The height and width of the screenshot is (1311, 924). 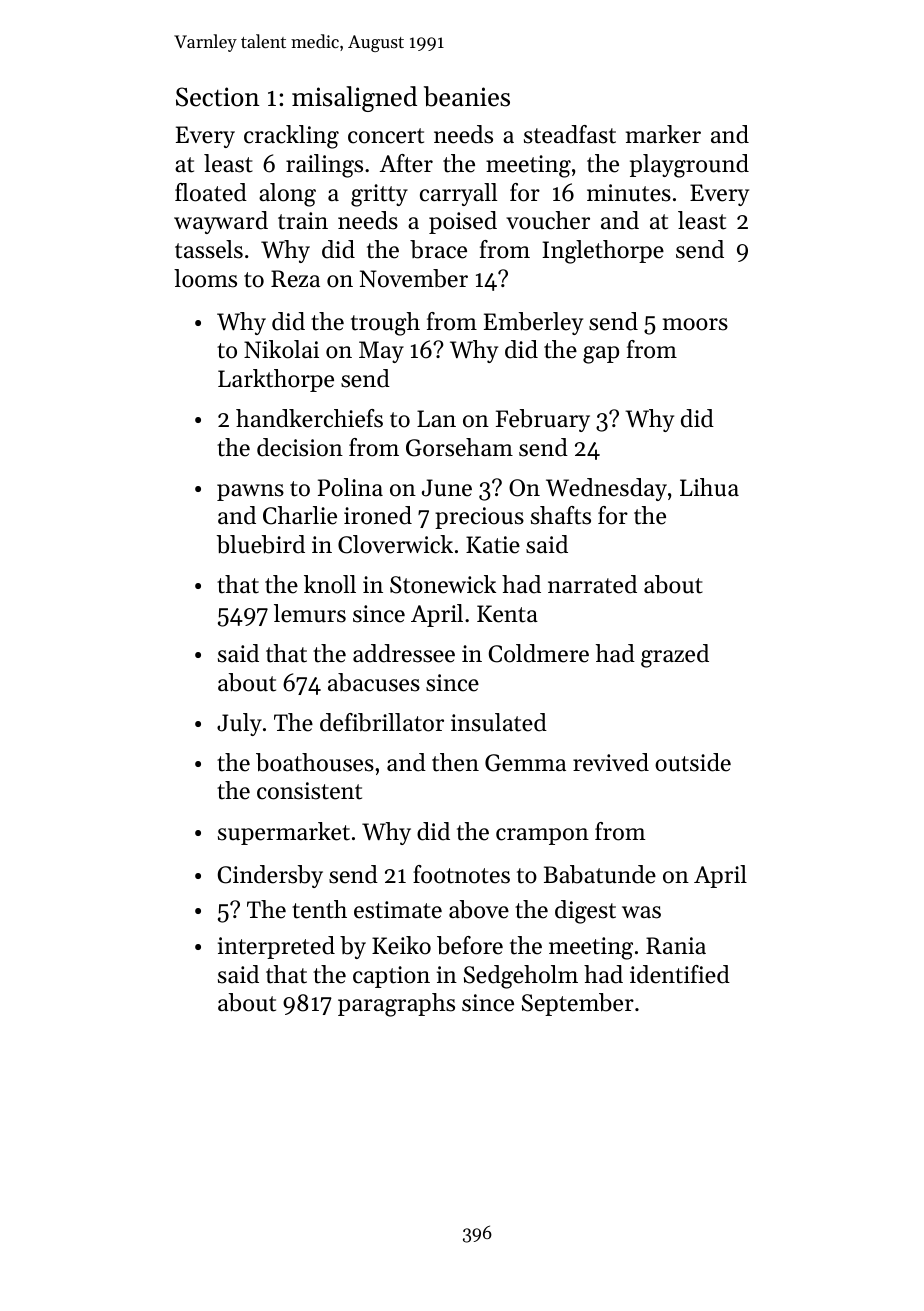 I want to click on consistent, so click(x=309, y=791).
